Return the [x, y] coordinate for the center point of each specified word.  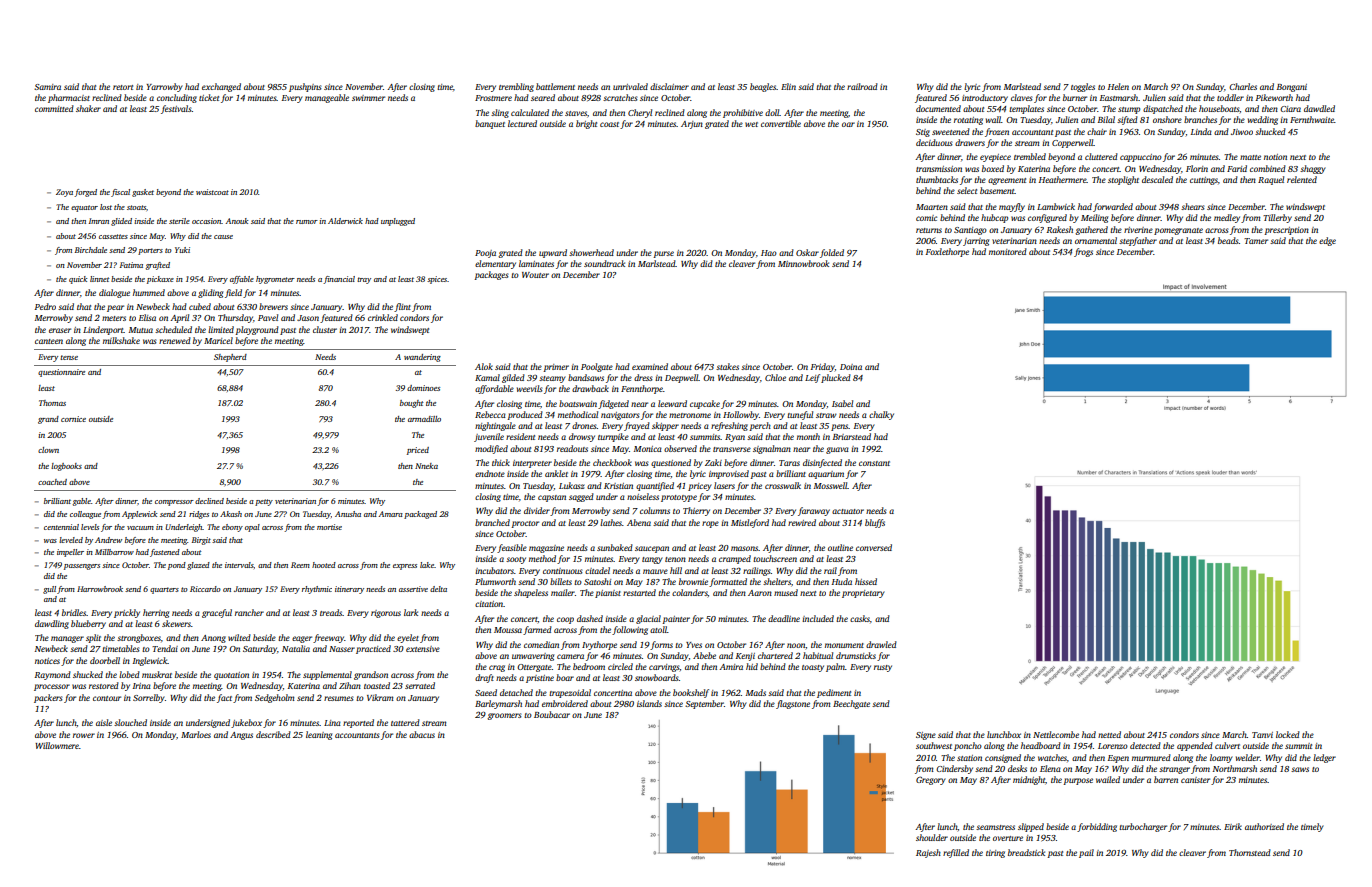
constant [874, 463]
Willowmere [57, 745]
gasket [143, 193]
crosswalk [783, 485]
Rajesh [928, 853]
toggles [1083, 87]
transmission [939, 169]
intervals [239, 565]
